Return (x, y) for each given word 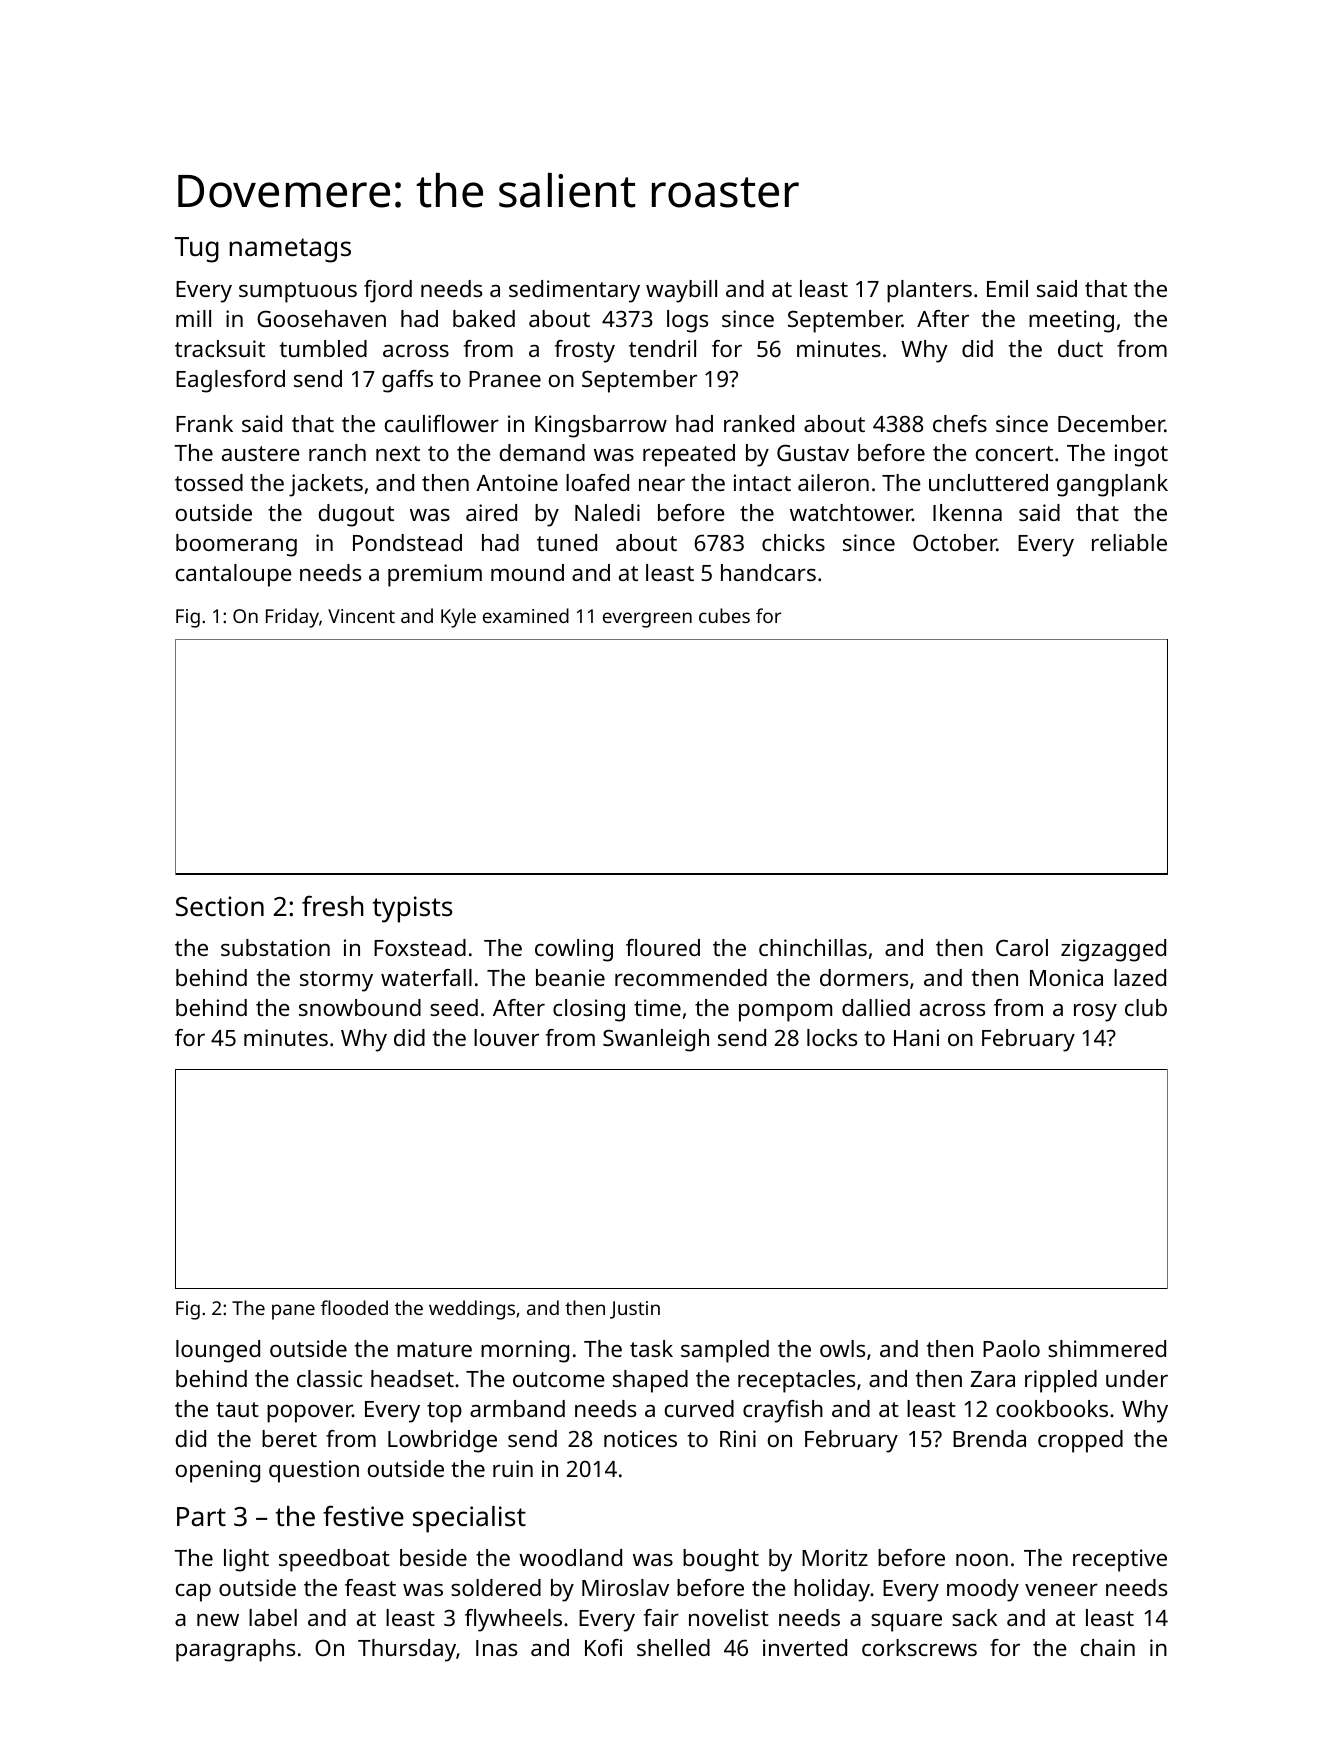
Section (220, 906)
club (1146, 1007)
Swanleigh (656, 1040)
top (444, 1412)
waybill (681, 291)
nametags (290, 250)
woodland (570, 1557)
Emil (1007, 288)
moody (983, 1590)
